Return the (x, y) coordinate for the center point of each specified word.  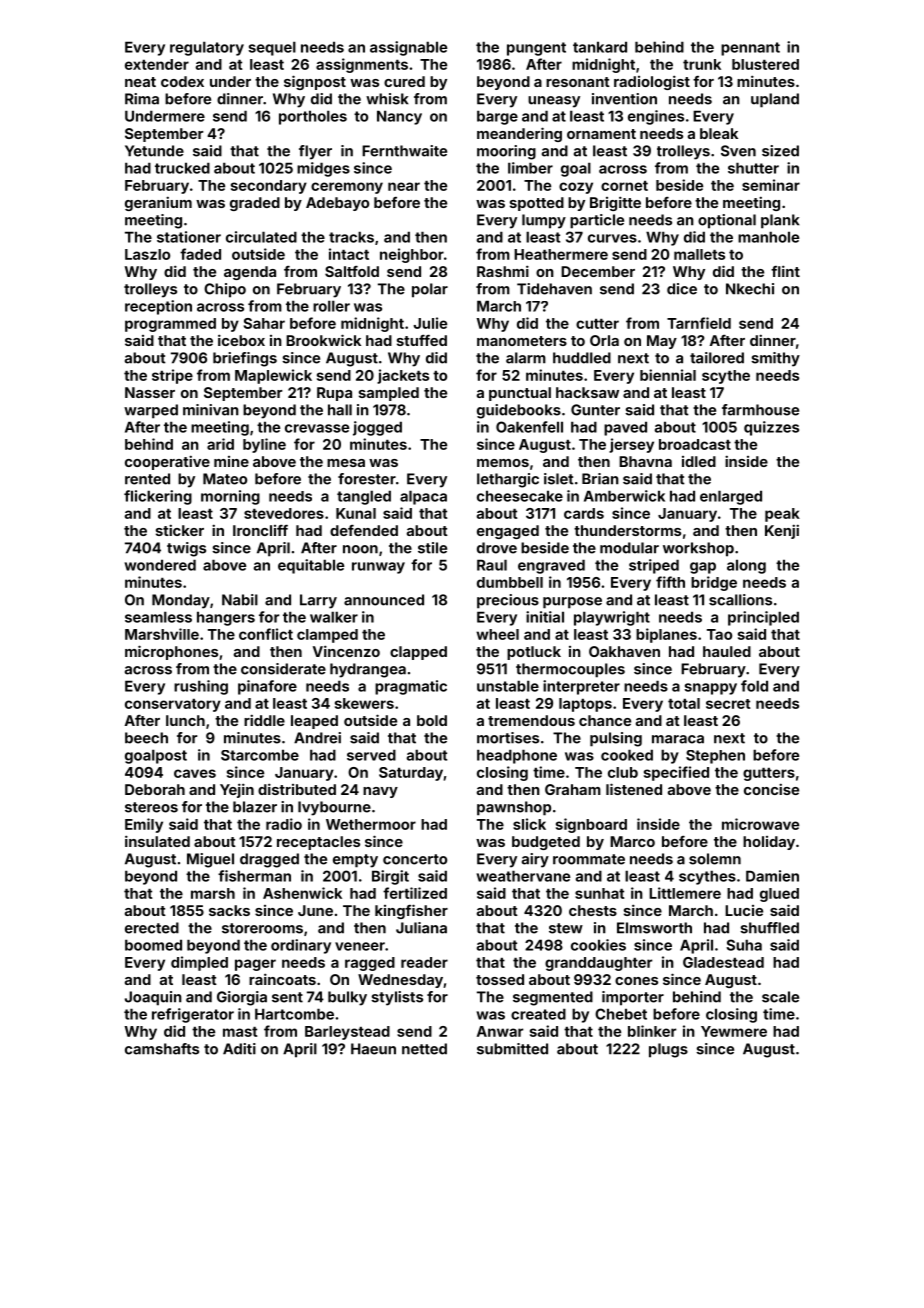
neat (140, 82)
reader (424, 962)
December (598, 271)
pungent (536, 49)
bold (432, 720)
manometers (522, 341)
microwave (760, 824)
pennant (750, 49)
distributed (297, 789)
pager (255, 965)
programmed (170, 325)
